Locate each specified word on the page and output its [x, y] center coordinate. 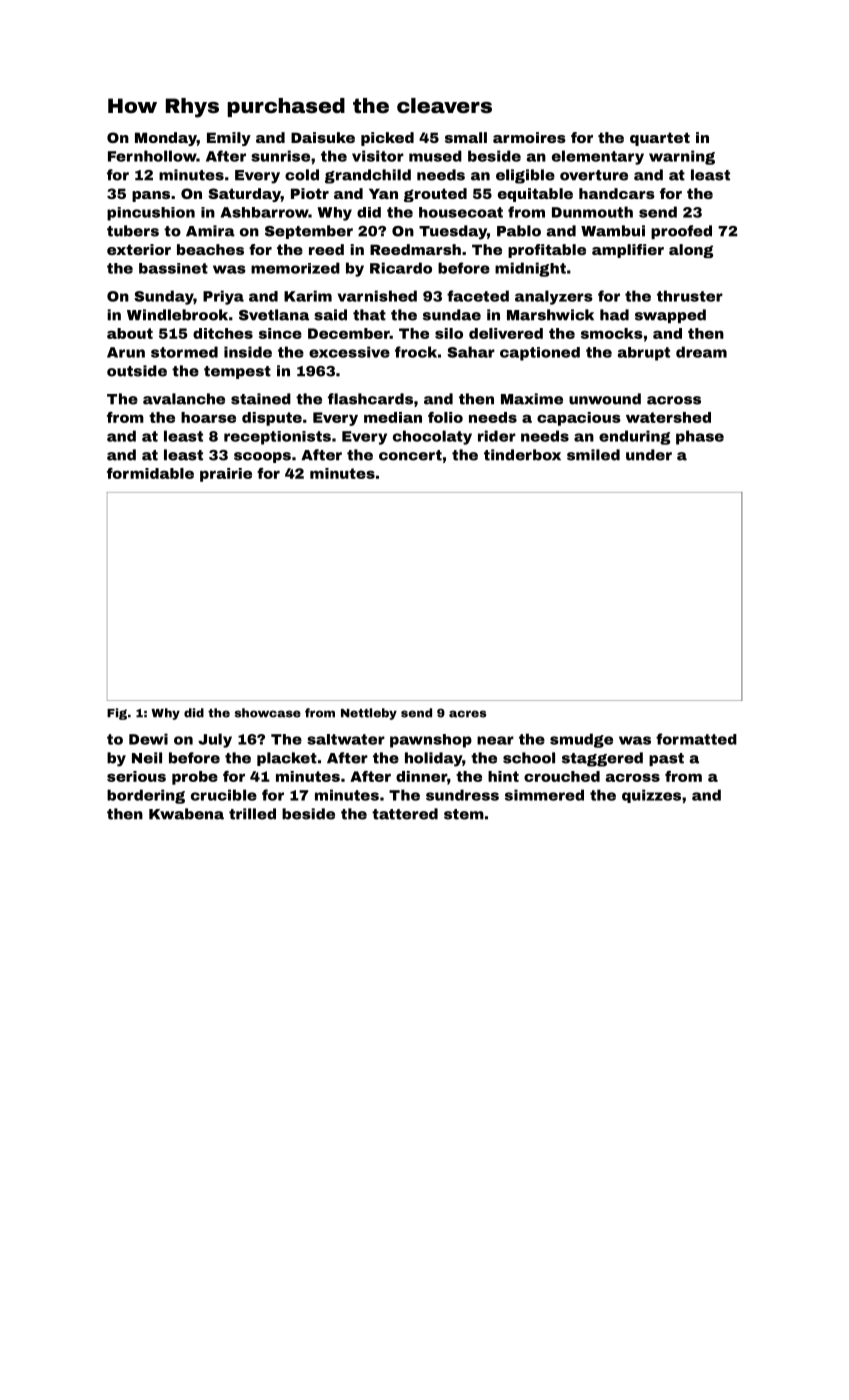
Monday [166, 139]
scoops [262, 457]
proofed [681, 232]
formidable [150, 473]
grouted [435, 195]
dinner [421, 776]
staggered [602, 759]
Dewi [148, 739]
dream [701, 352]
